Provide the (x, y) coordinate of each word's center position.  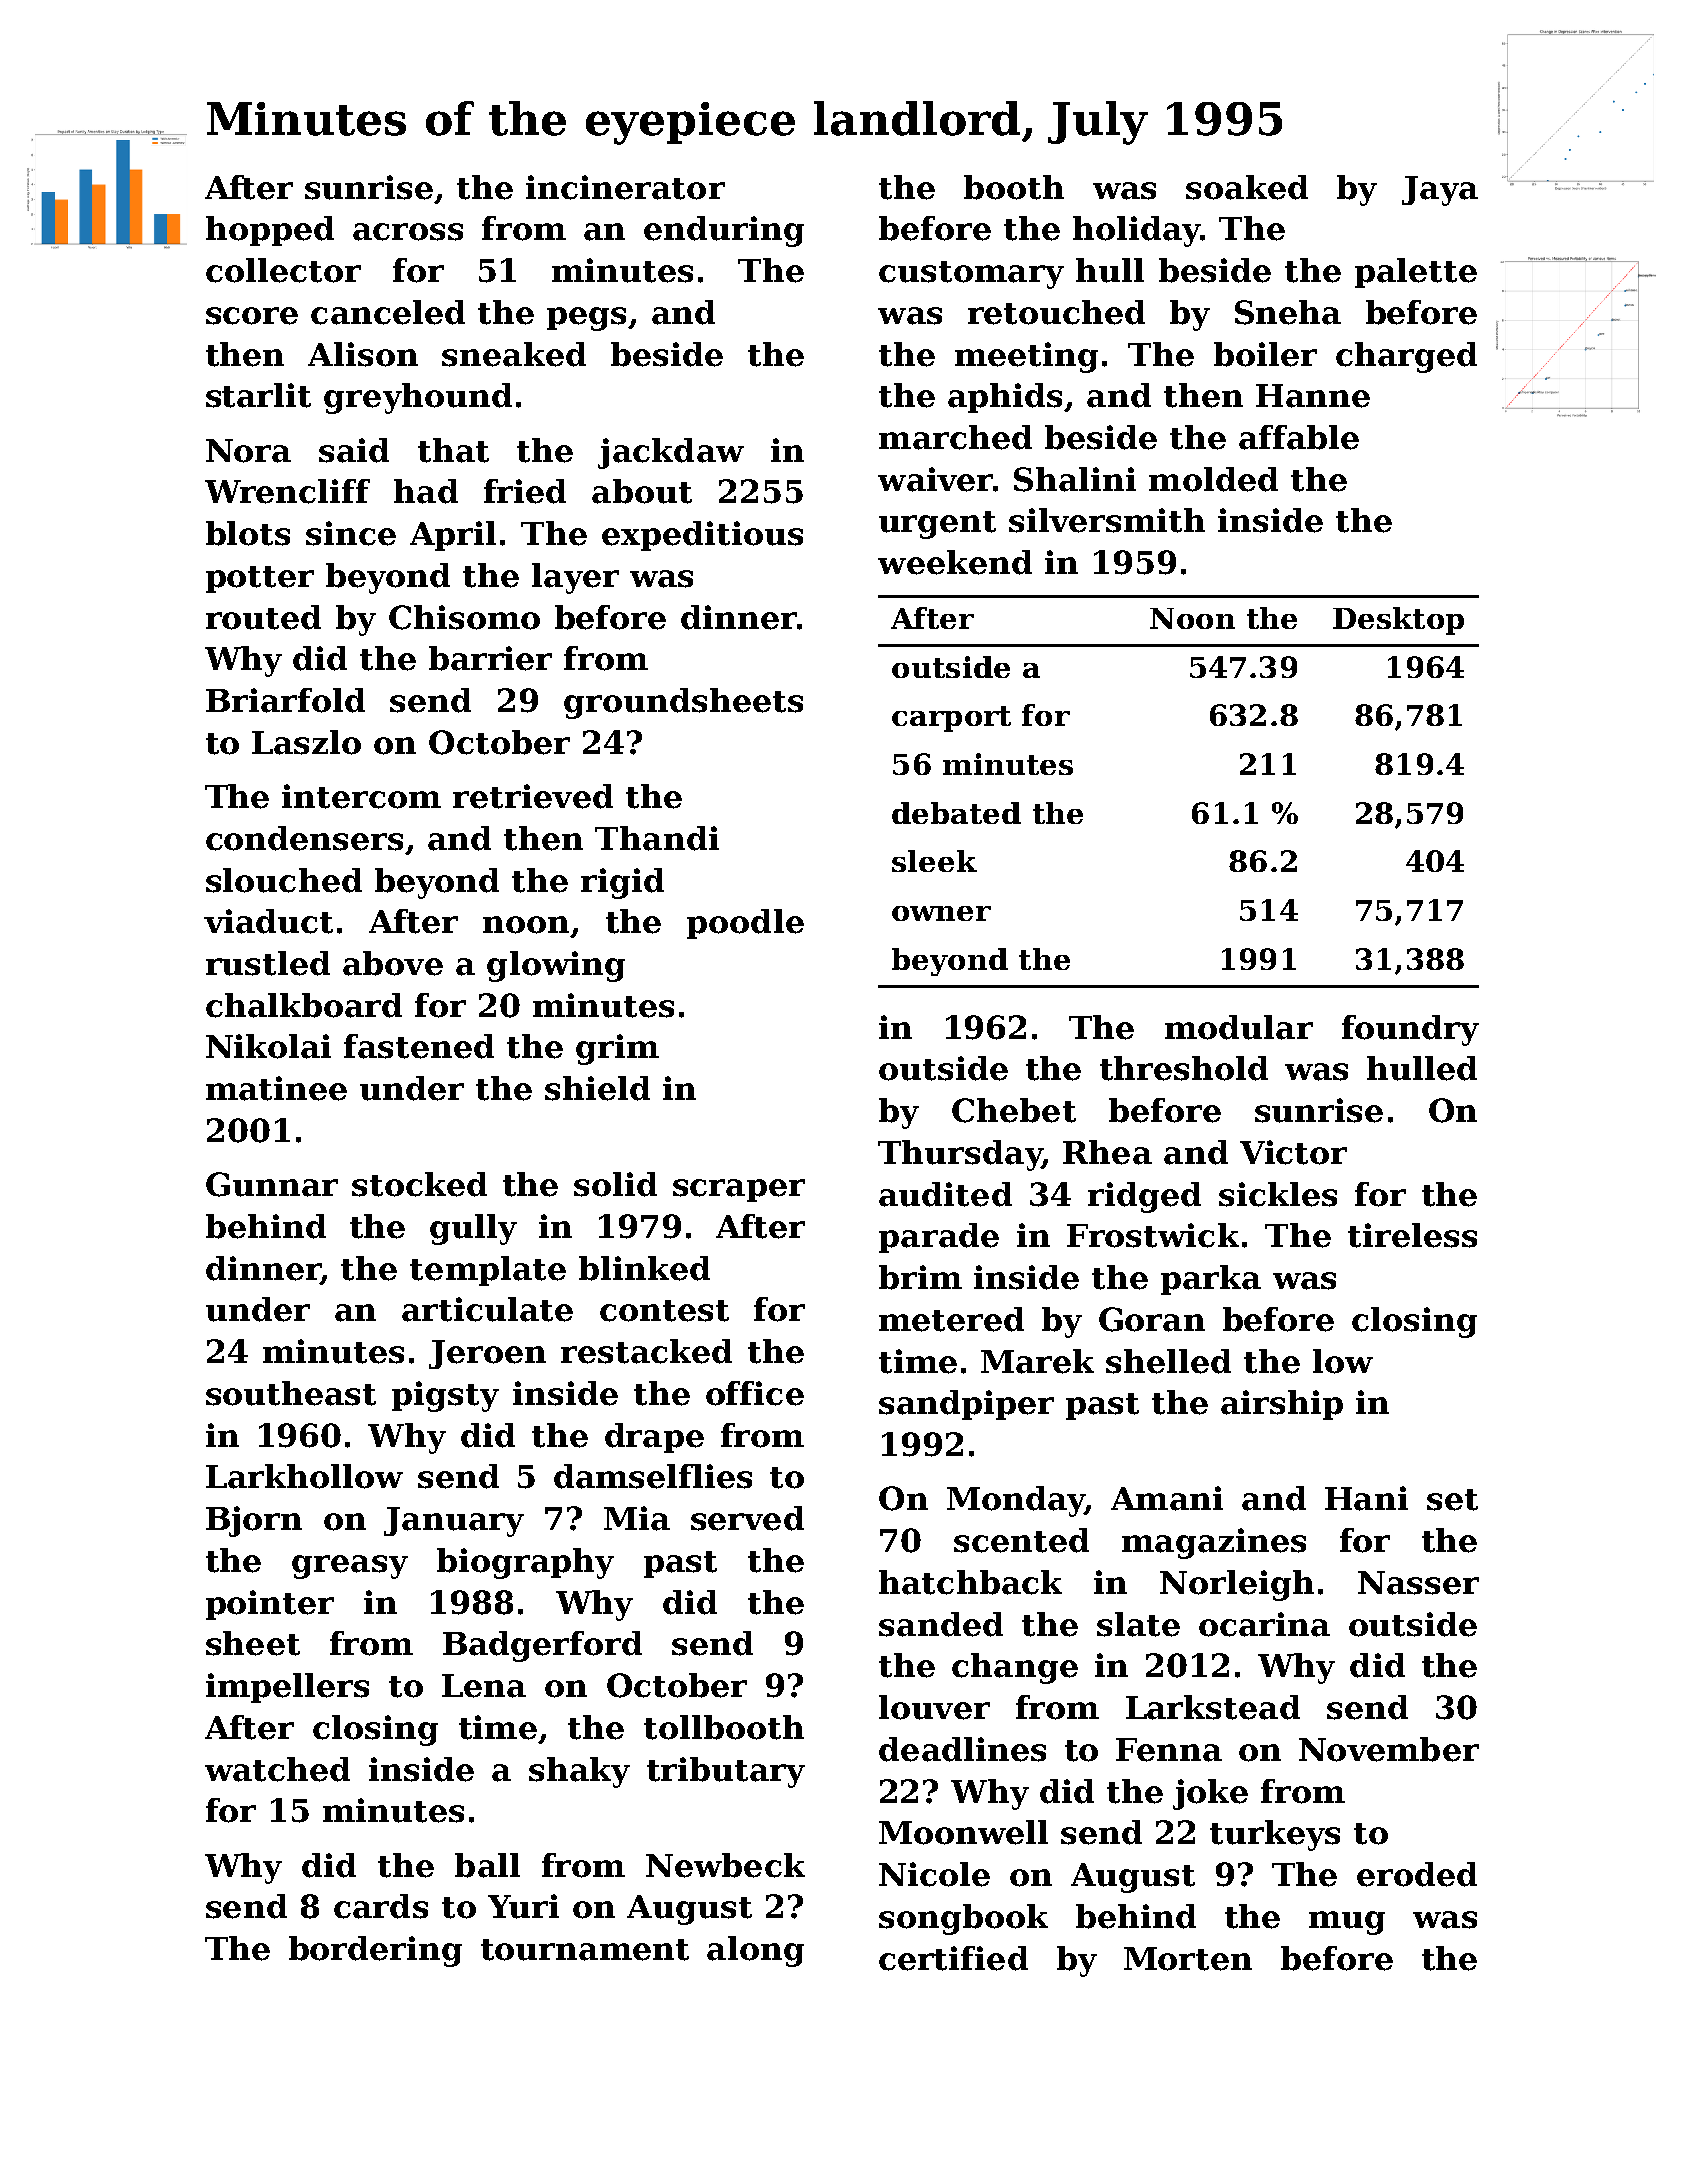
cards (381, 1906)
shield (597, 1088)
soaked (1247, 187)
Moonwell (963, 1832)
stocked (419, 1184)
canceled (388, 312)
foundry (1410, 1030)
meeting (1026, 357)
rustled (268, 963)
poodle (745, 924)
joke (1210, 1794)
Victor (1293, 1152)
